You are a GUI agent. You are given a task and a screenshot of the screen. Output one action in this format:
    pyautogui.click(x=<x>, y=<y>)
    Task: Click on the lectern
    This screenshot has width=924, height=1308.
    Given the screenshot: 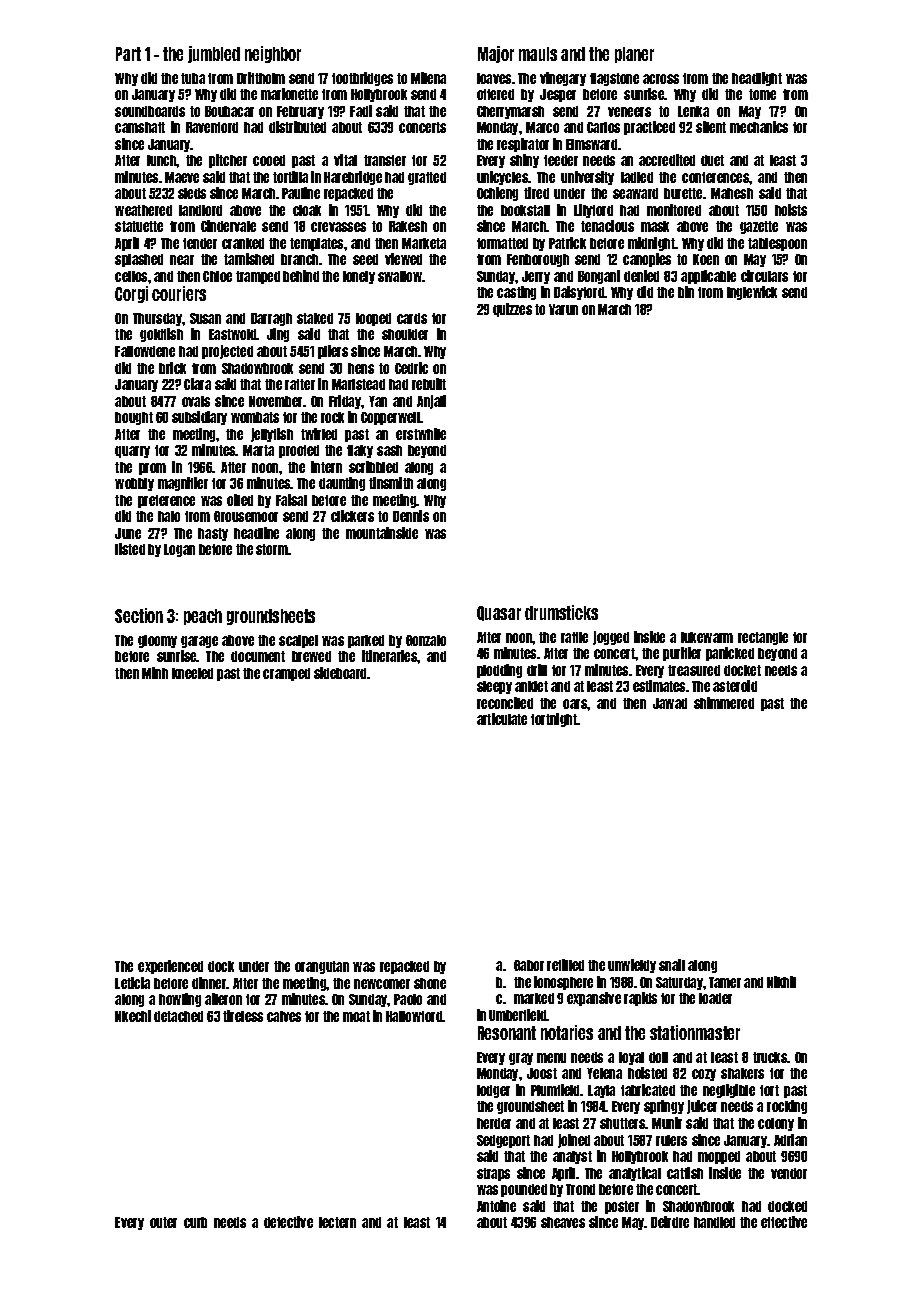 What is the action you would take?
    pyautogui.click(x=337, y=1222)
